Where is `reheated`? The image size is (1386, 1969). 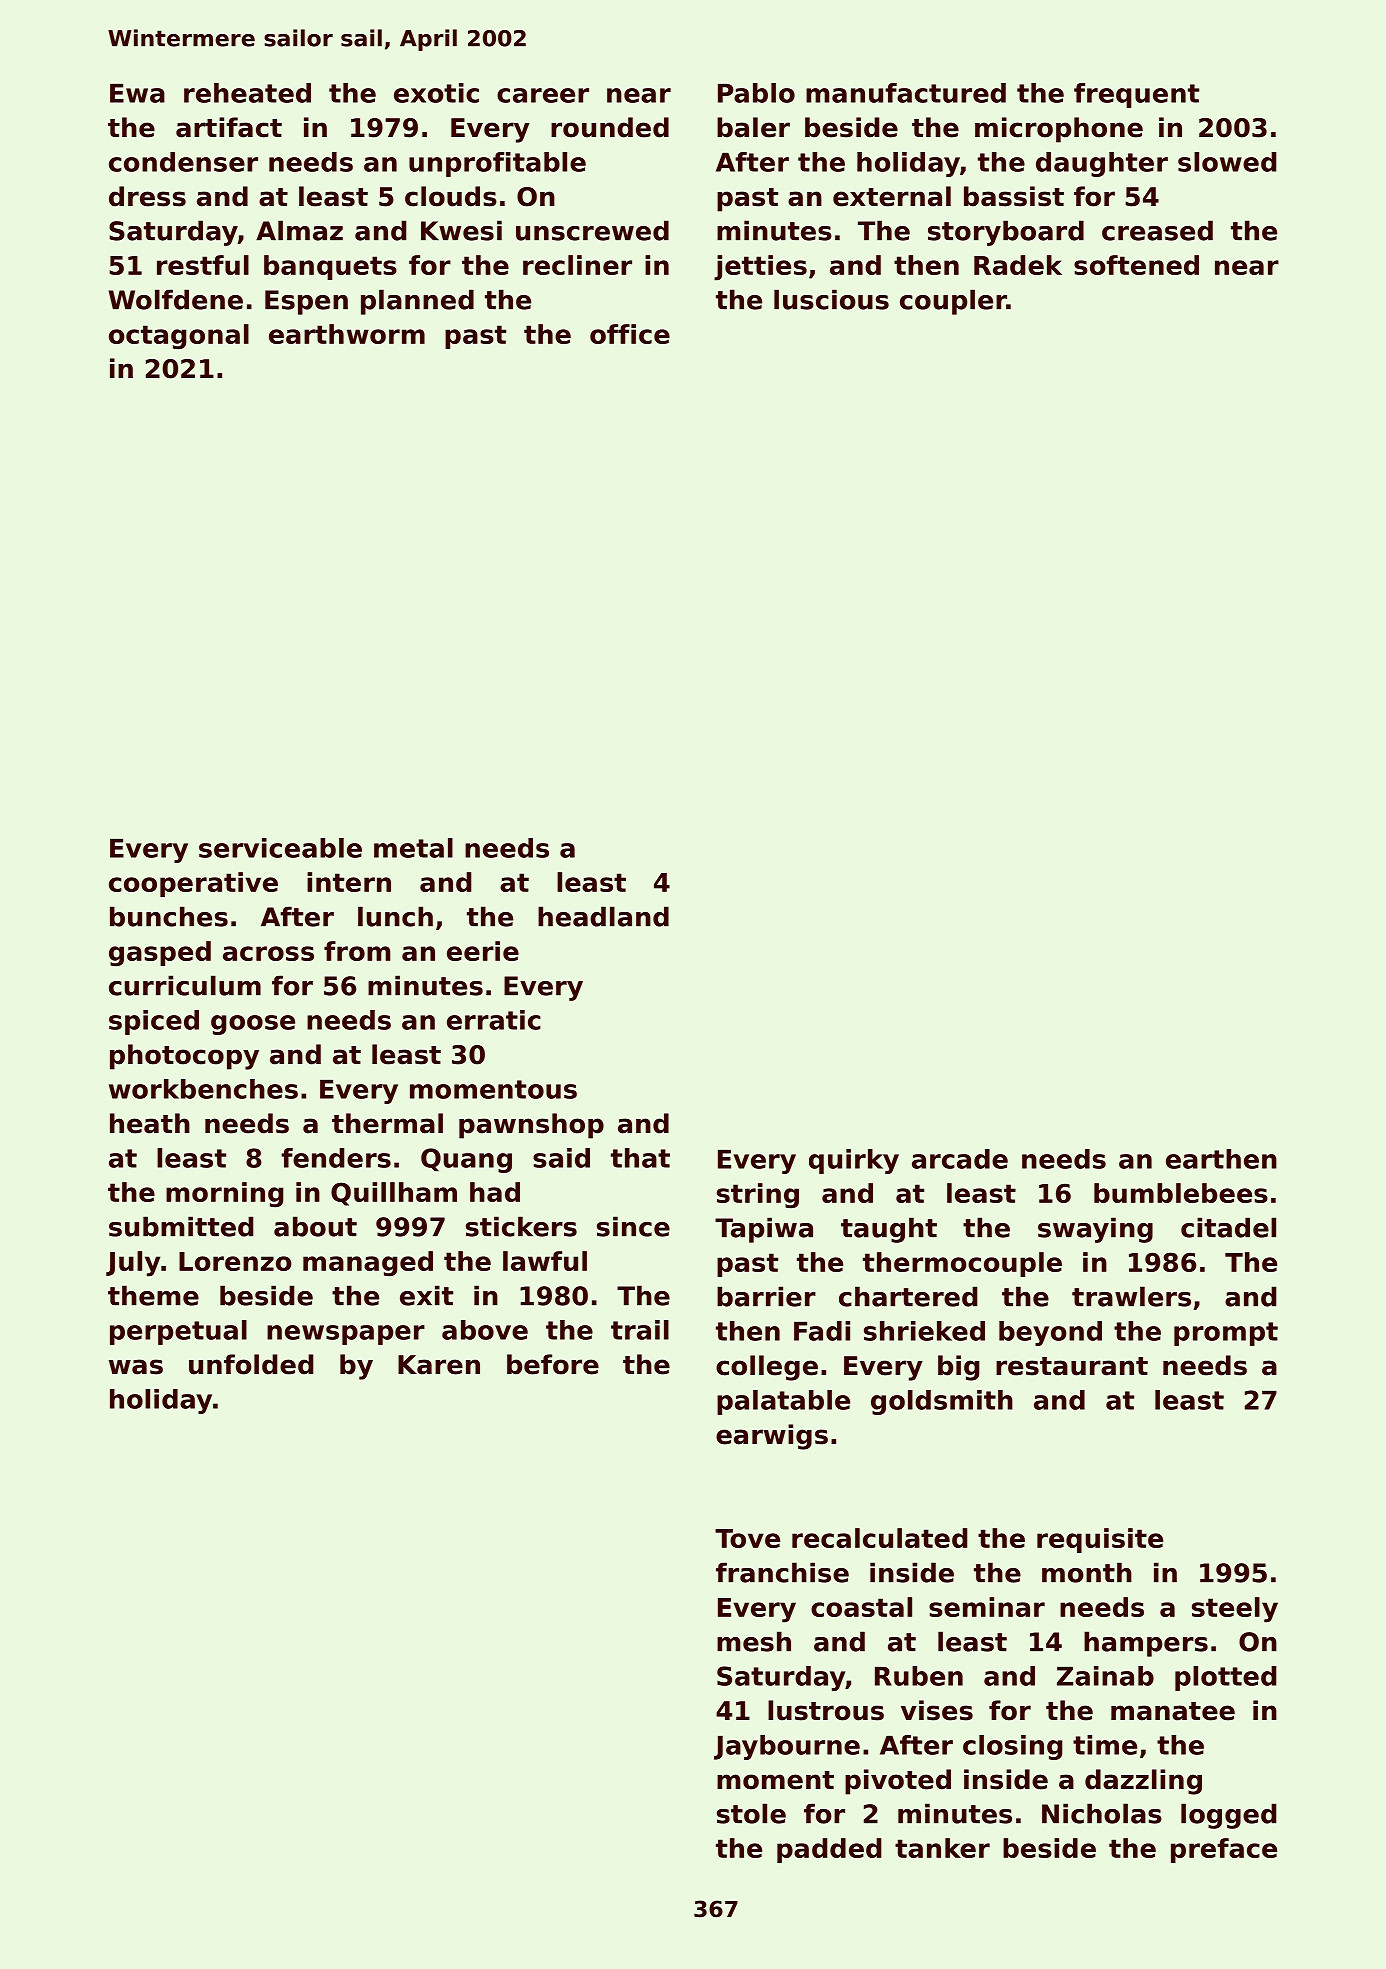 reheated is located at coordinates (247, 93).
